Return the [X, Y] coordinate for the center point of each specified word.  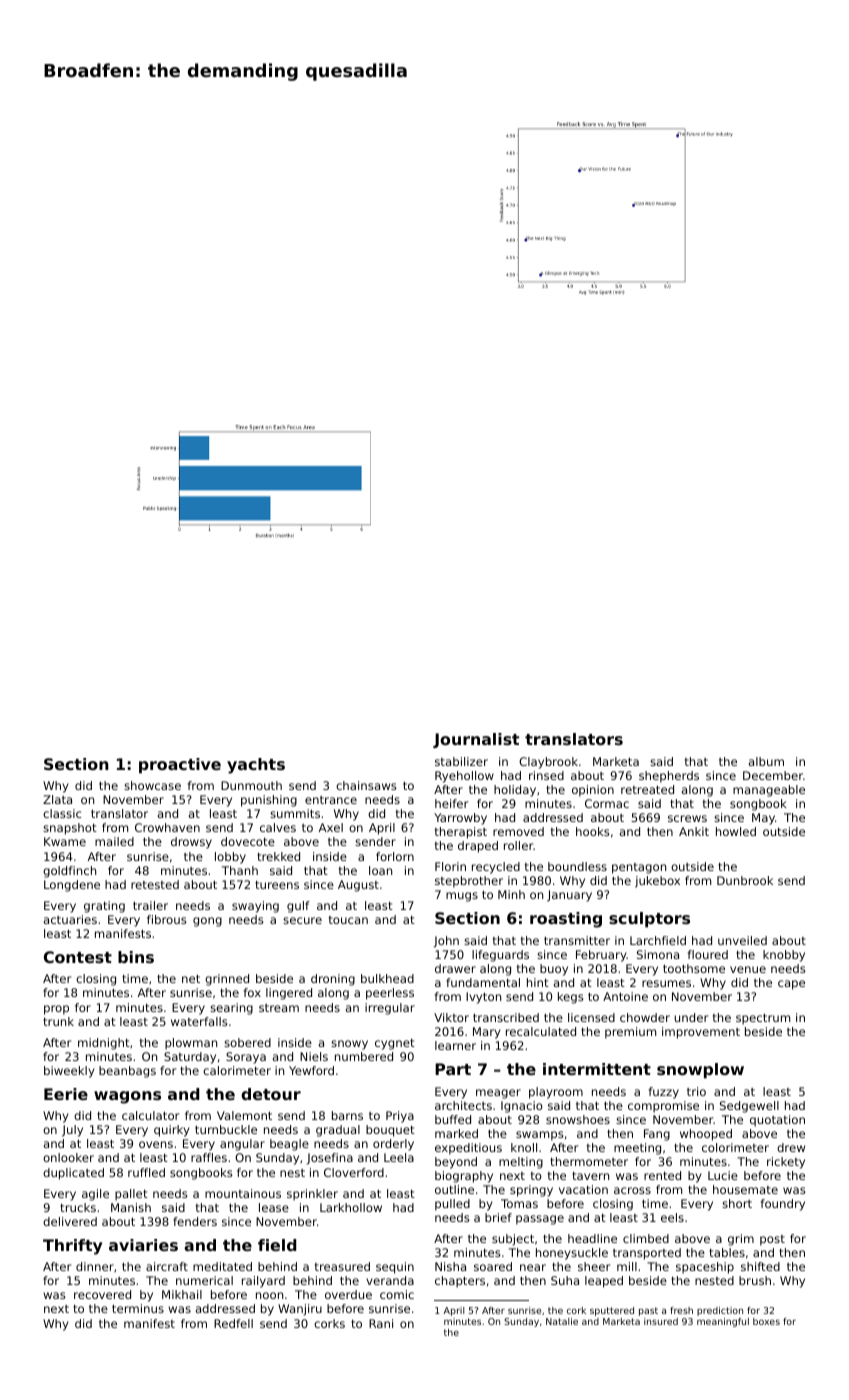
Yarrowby [460, 819]
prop [56, 1010]
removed [518, 831]
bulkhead [387, 978]
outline [454, 1189]
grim [741, 1240]
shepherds [669, 777]
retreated [647, 789]
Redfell [233, 1323]
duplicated [73, 1174]
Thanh [240, 870]
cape [791, 985]
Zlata [57, 799]
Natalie [562, 1321]
